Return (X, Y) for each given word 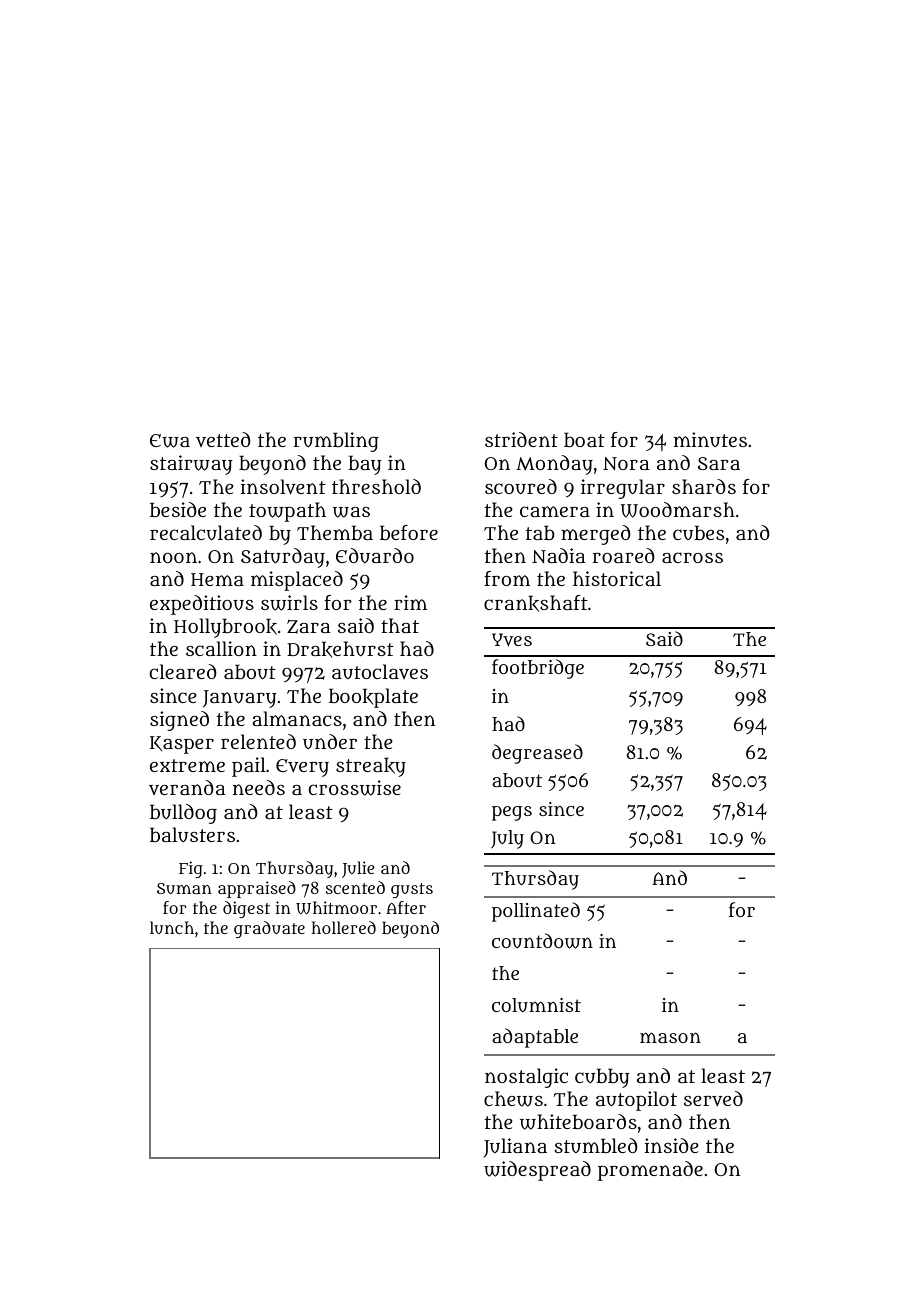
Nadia (558, 555)
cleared (183, 671)
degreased (537, 754)
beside (178, 509)
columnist (536, 1005)
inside (672, 1145)
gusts (412, 890)
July (507, 839)
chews (513, 1099)
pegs (512, 813)
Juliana (515, 1148)
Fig (191, 869)
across (692, 557)
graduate (269, 929)
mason (670, 1037)
